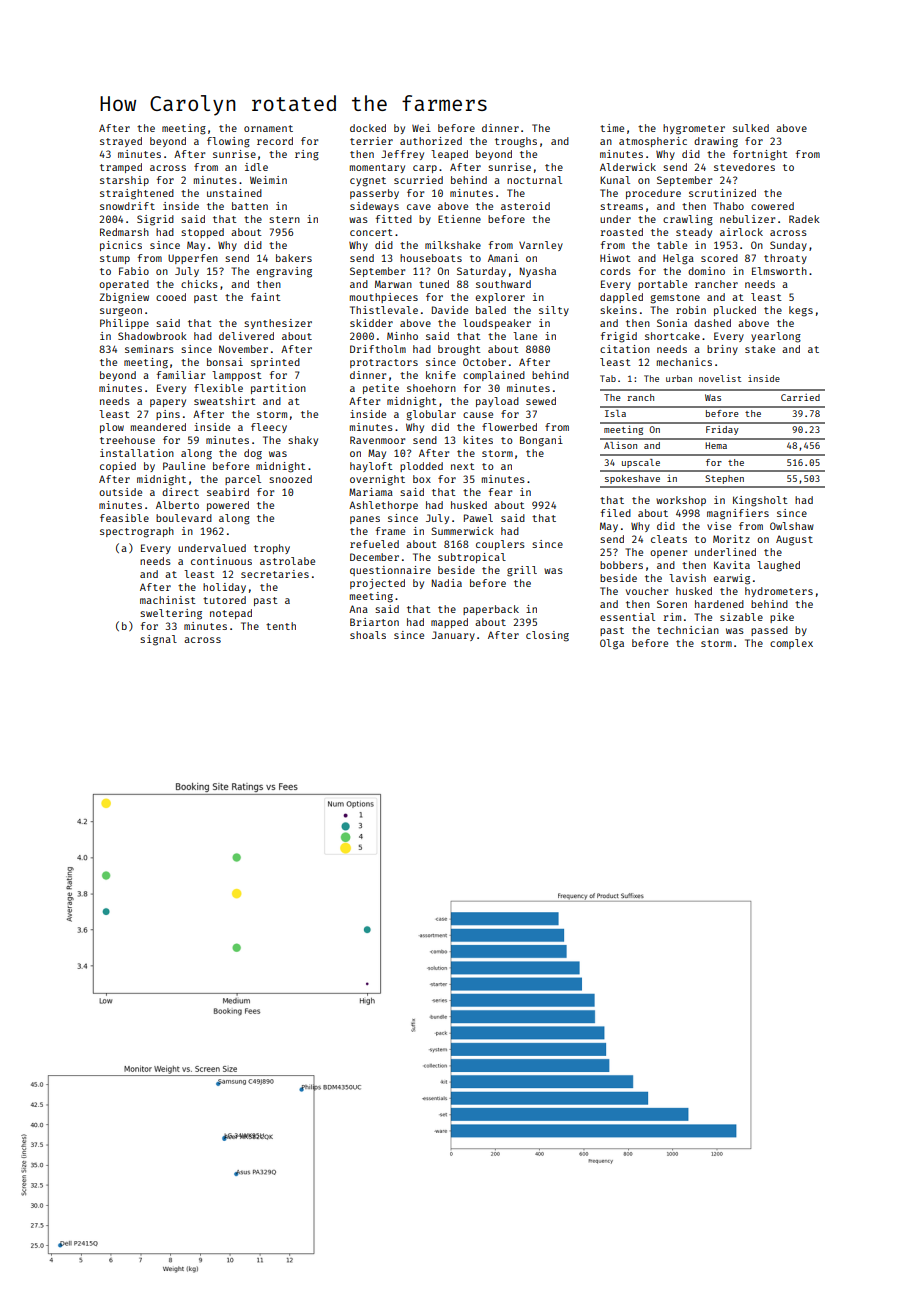  Describe the element at coordinates (478, 440) in the page. I see `kites` at that location.
